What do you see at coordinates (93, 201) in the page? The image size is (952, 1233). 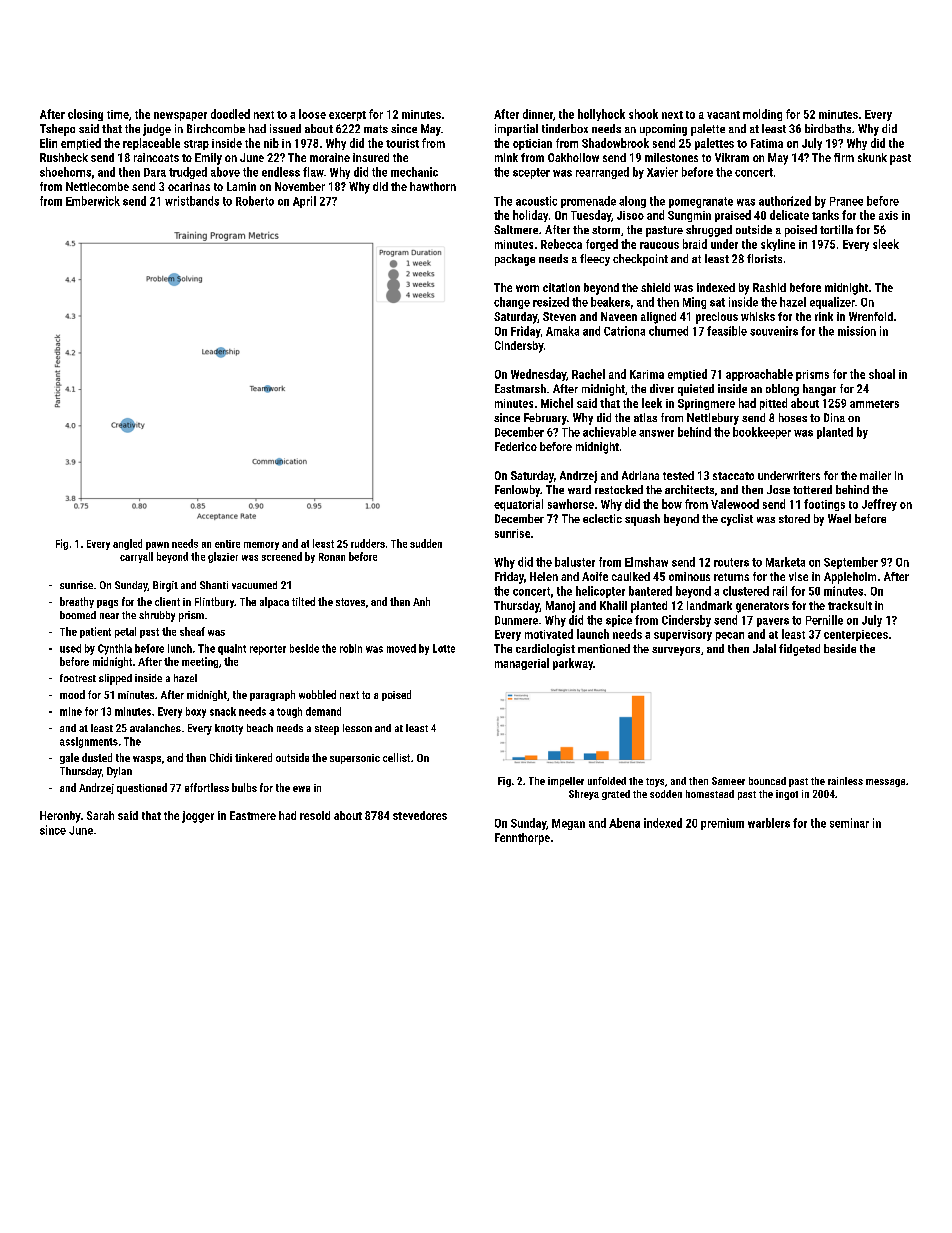 I see `Emberwick` at bounding box center [93, 201].
